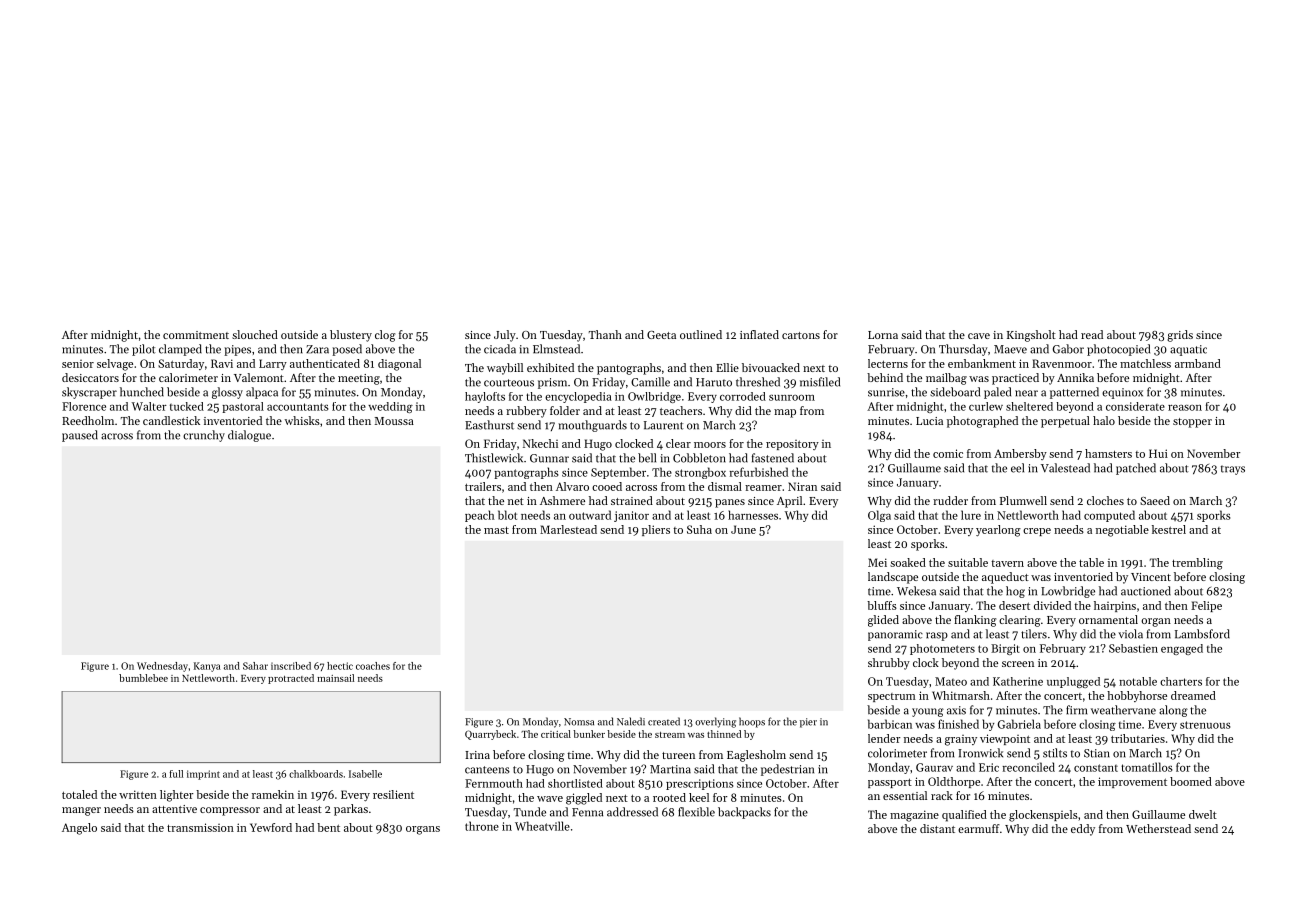 This screenshot has width=1308, height=924. I want to click on photocopied, so click(1118, 350).
